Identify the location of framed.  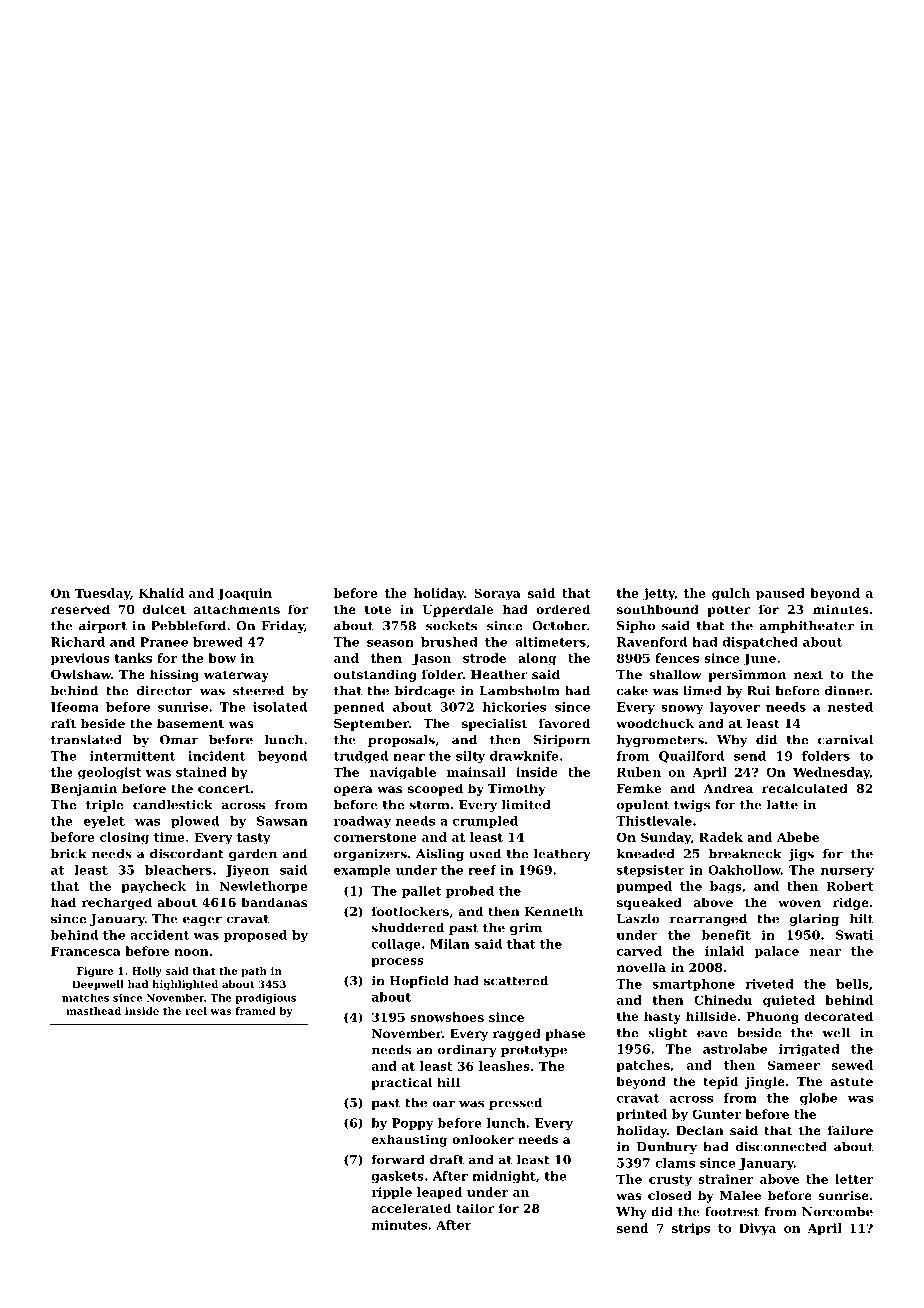
(256, 1011).
